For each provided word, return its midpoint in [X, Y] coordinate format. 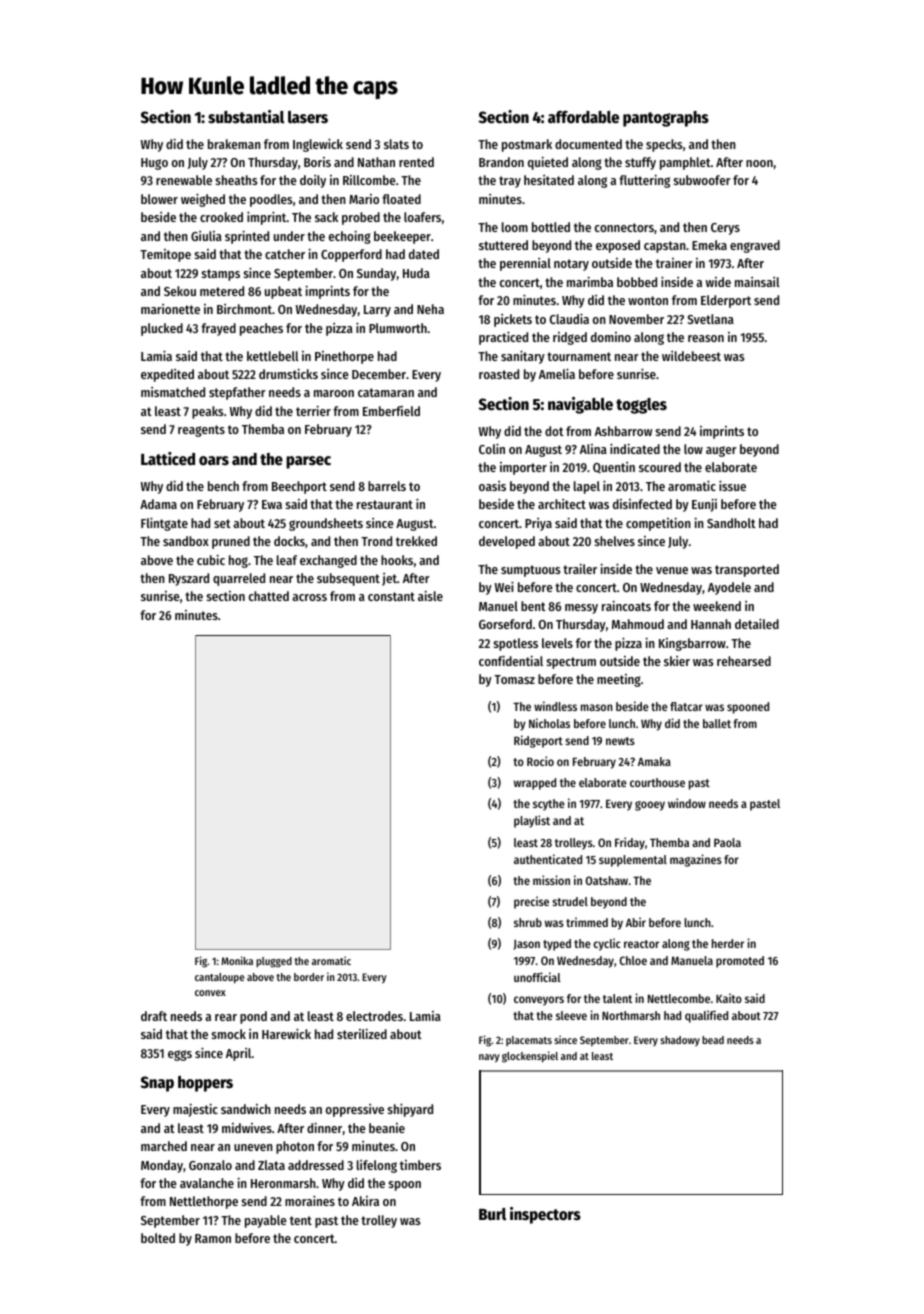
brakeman [234, 144]
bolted [158, 1238]
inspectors [545, 1215]
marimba [590, 282]
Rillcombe [369, 180]
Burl [492, 1214]
